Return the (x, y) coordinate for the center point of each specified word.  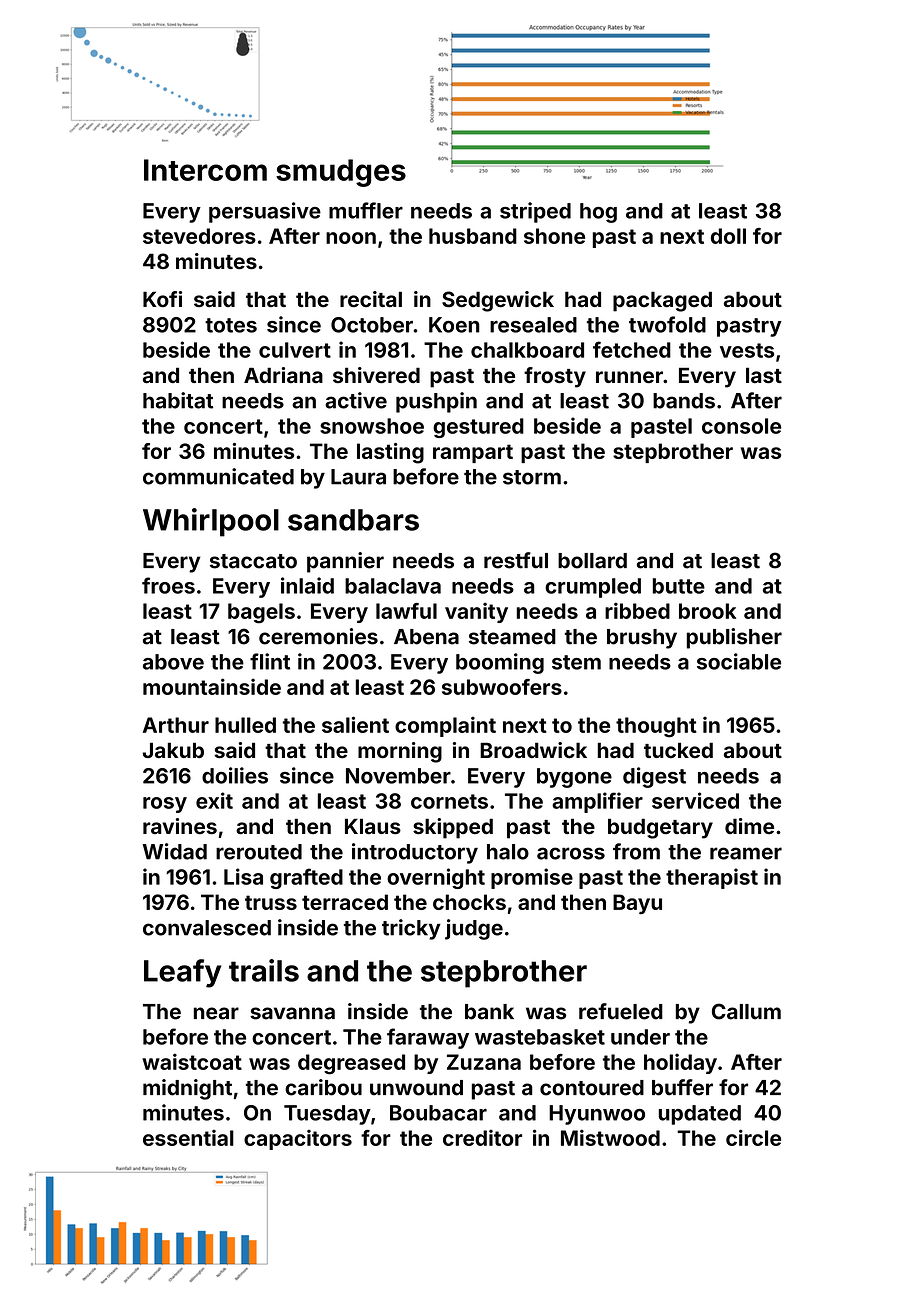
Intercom (205, 170)
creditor (482, 1137)
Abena (426, 637)
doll (728, 236)
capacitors (298, 1139)
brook (707, 611)
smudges (341, 173)
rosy (165, 805)
